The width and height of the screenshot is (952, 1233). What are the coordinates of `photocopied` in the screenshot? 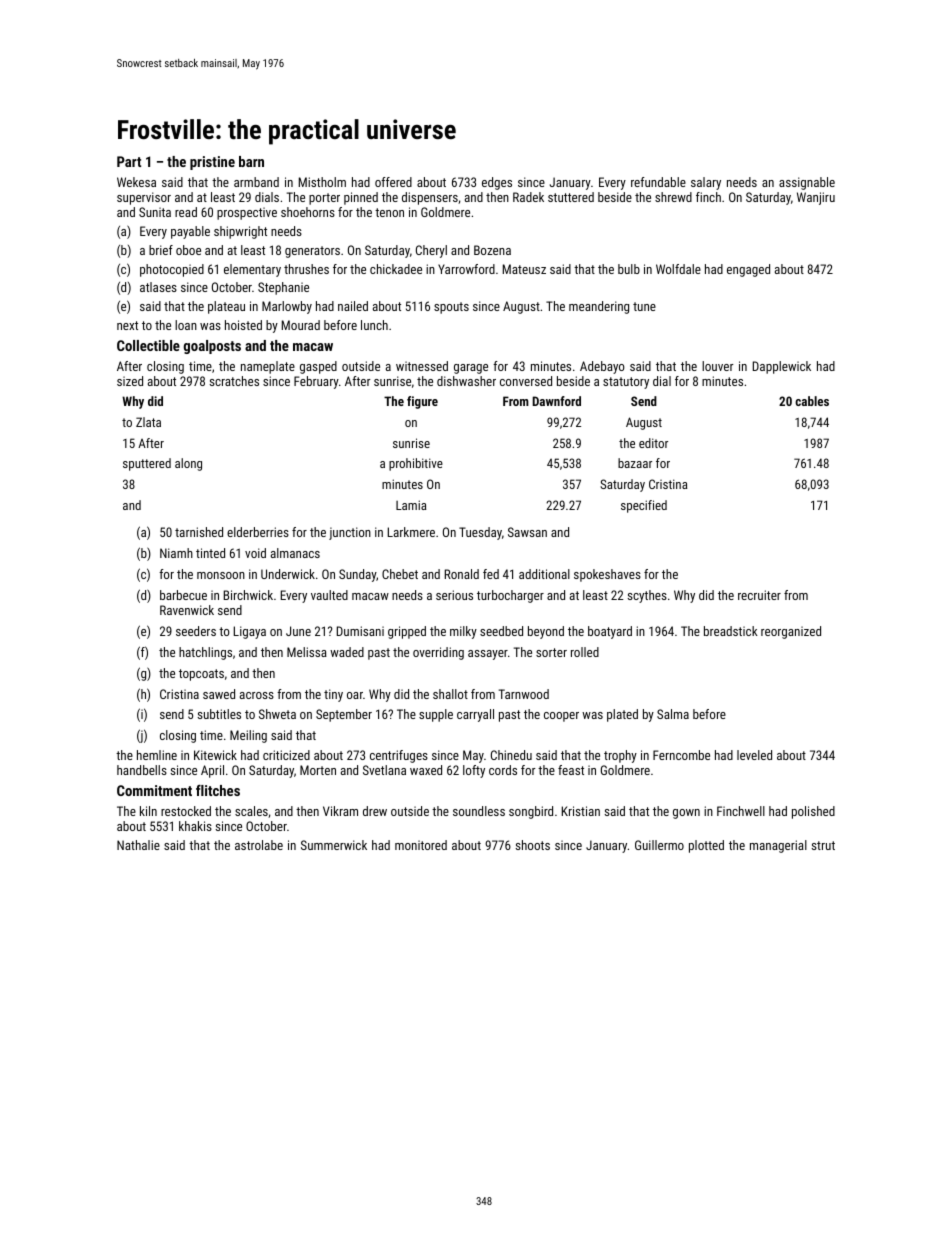 It's located at (172, 270).
